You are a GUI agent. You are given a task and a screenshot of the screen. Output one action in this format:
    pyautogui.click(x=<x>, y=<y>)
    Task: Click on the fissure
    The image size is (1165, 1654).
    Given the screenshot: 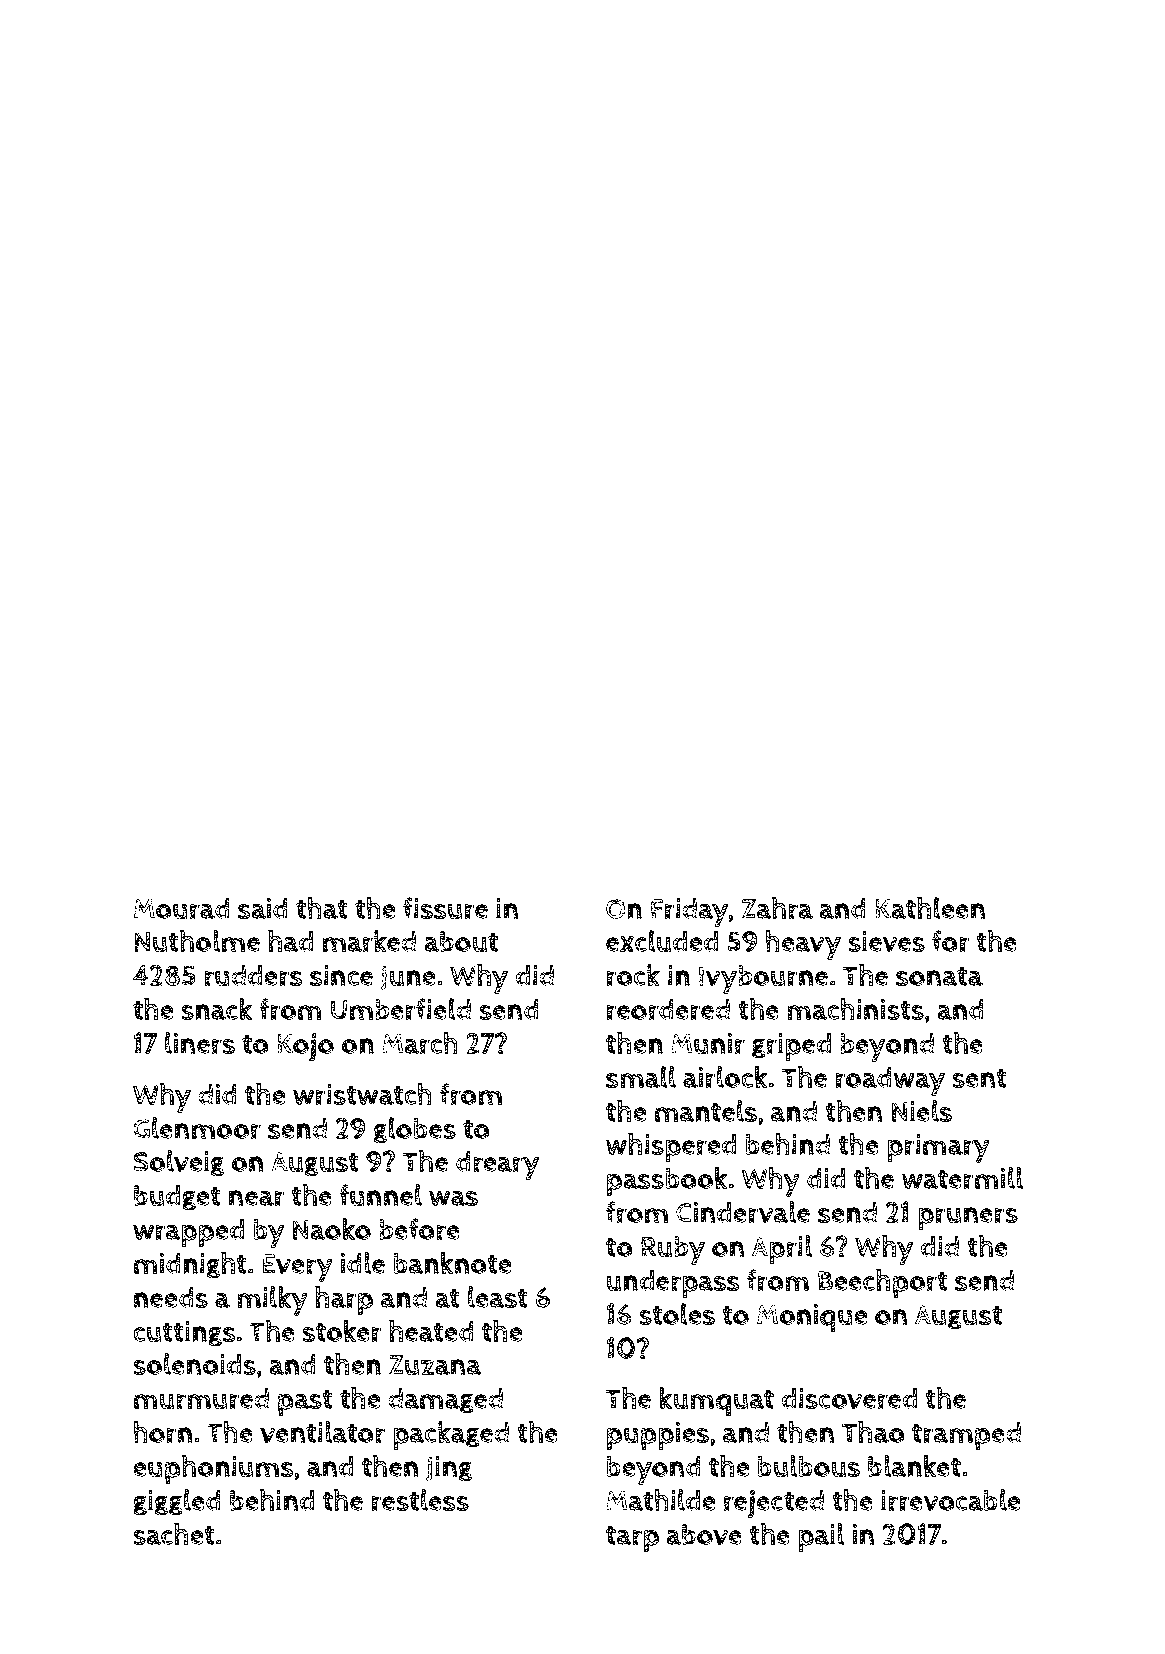 What is the action you would take?
    pyautogui.click(x=445, y=908)
